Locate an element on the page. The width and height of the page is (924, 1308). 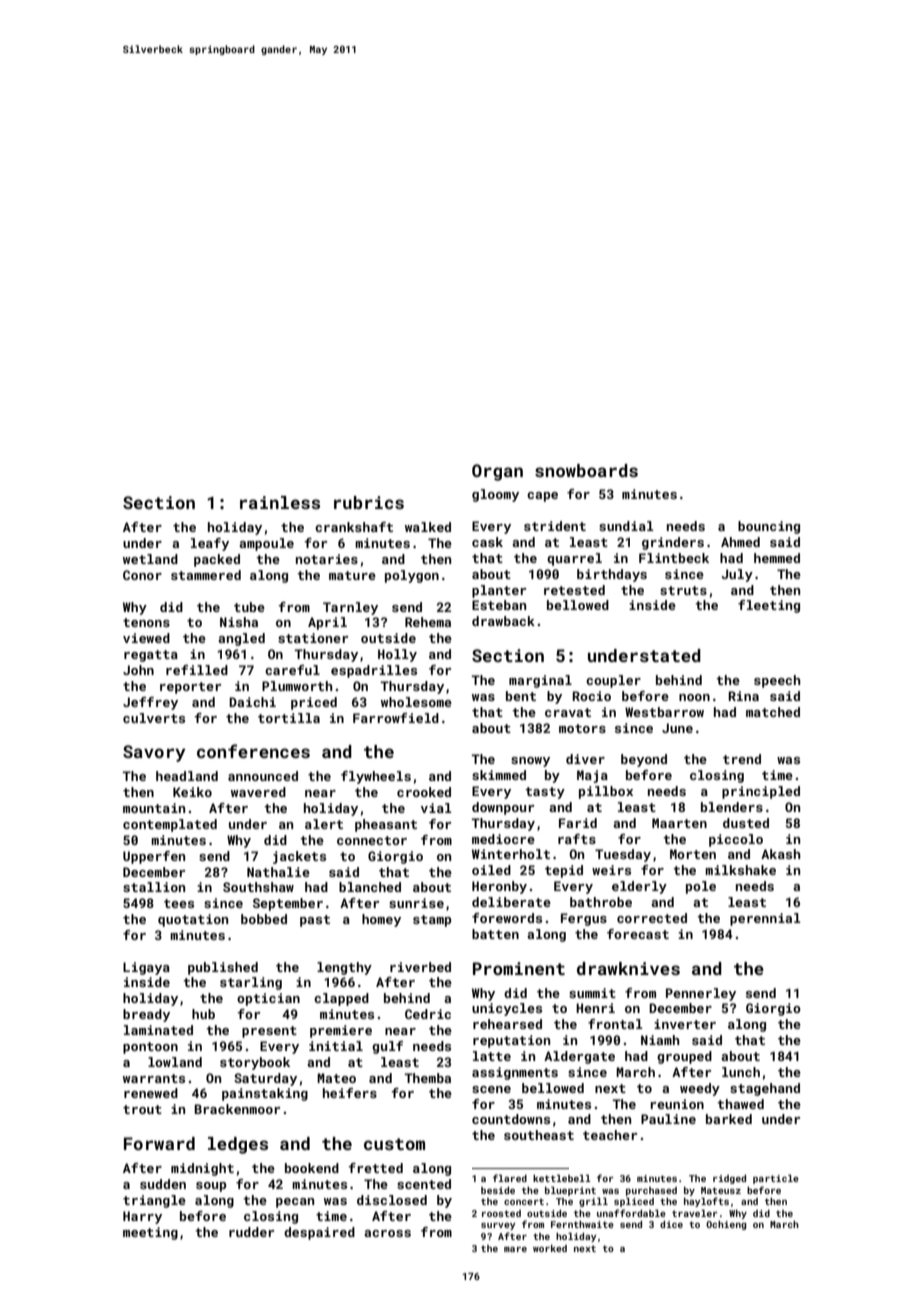
rainless is located at coordinates (280, 502).
